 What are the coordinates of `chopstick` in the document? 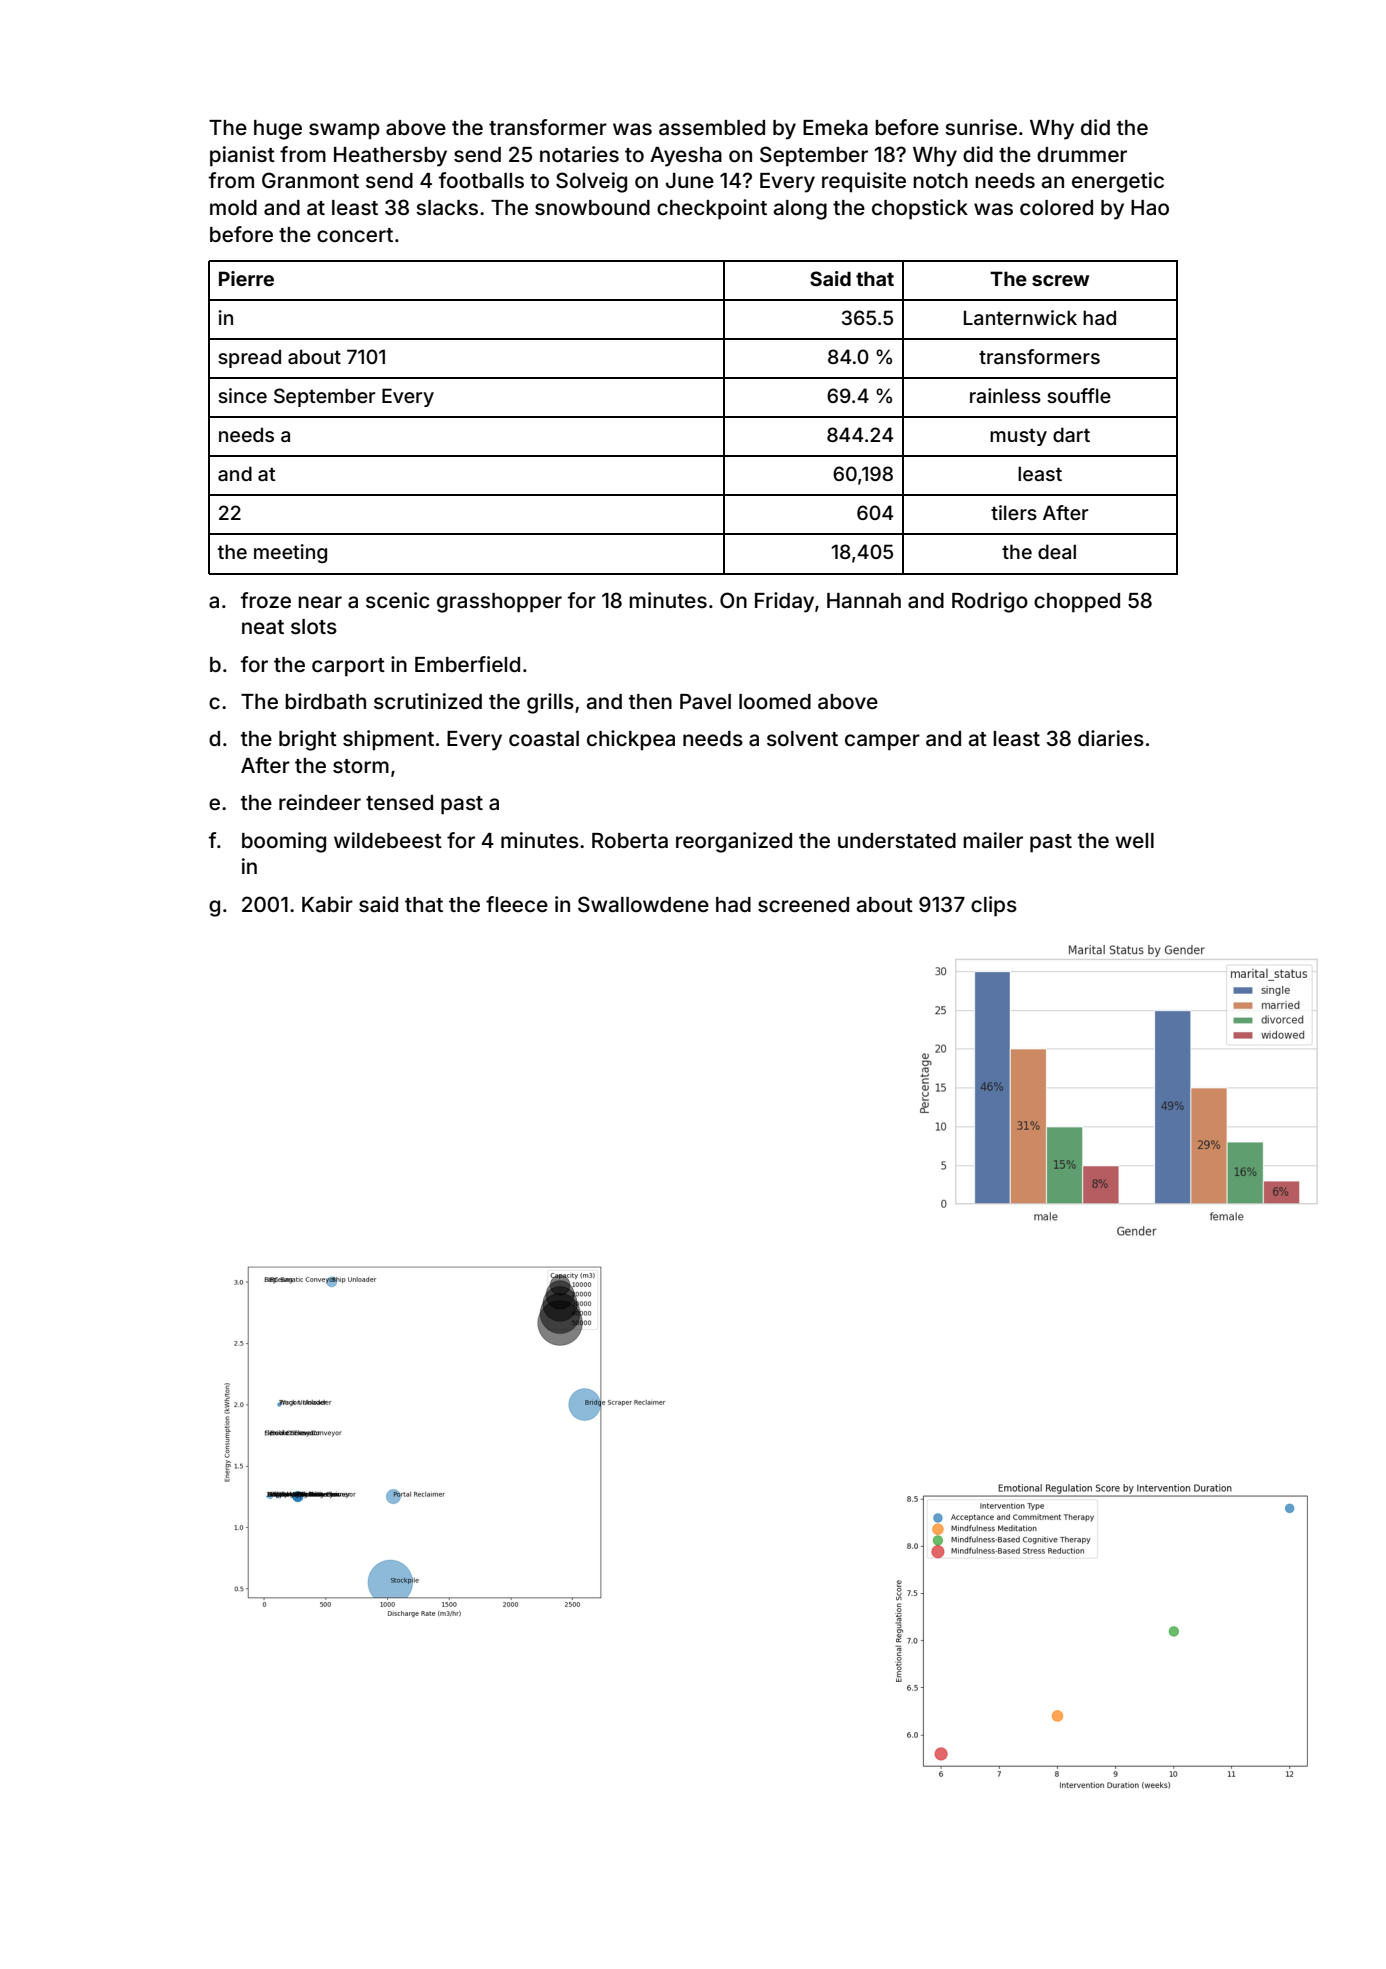 It's located at (920, 209).
